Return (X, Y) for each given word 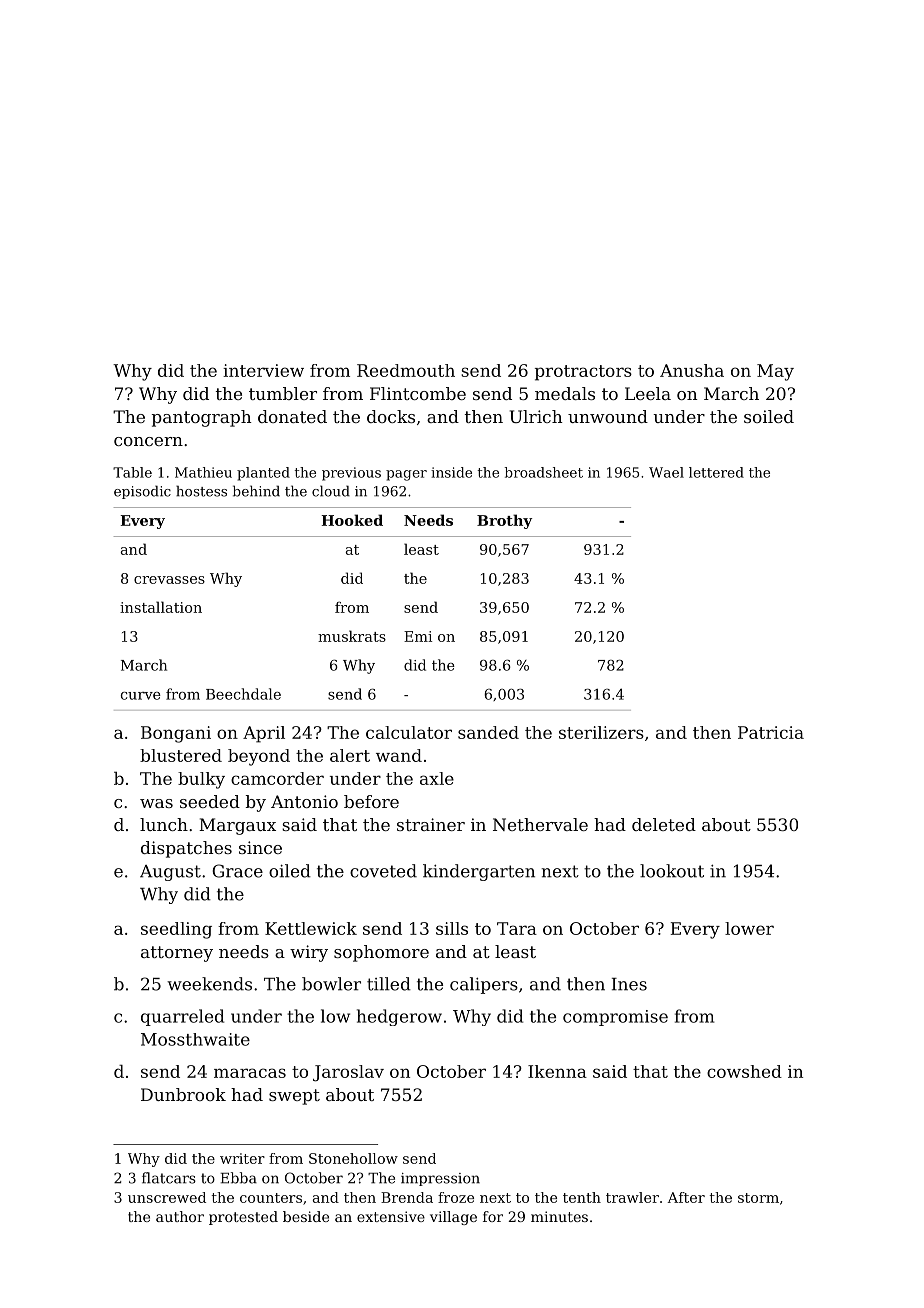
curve (141, 696)
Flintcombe (418, 393)
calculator (409, 732)
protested (243, 1218)
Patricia (771, 732)
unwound (608, 416)
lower (749, 928)
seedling (176, 930)
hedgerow (399, 1017)
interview (263, 370)
